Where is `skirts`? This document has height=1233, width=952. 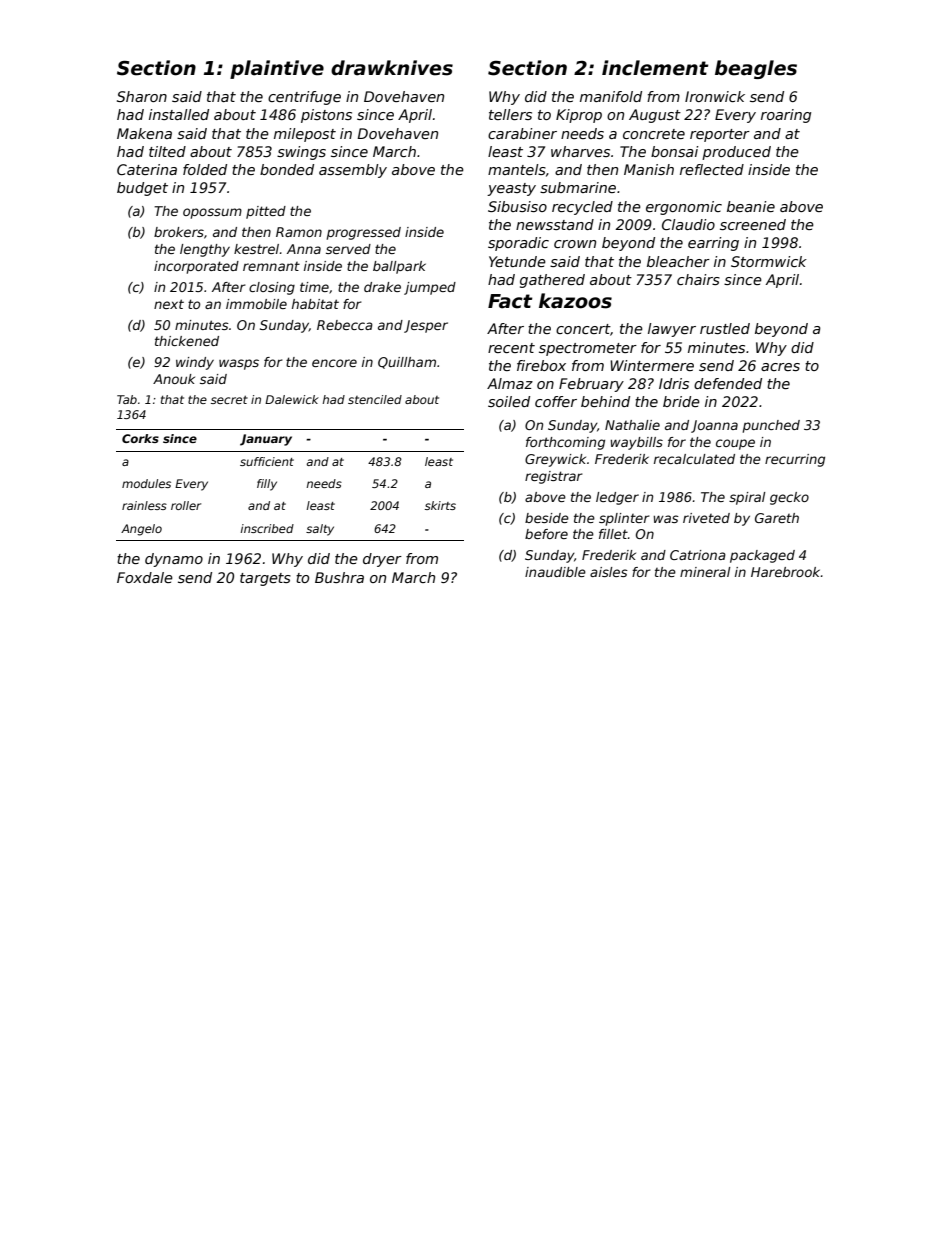 skirts is located at coordinates (440, 505).
